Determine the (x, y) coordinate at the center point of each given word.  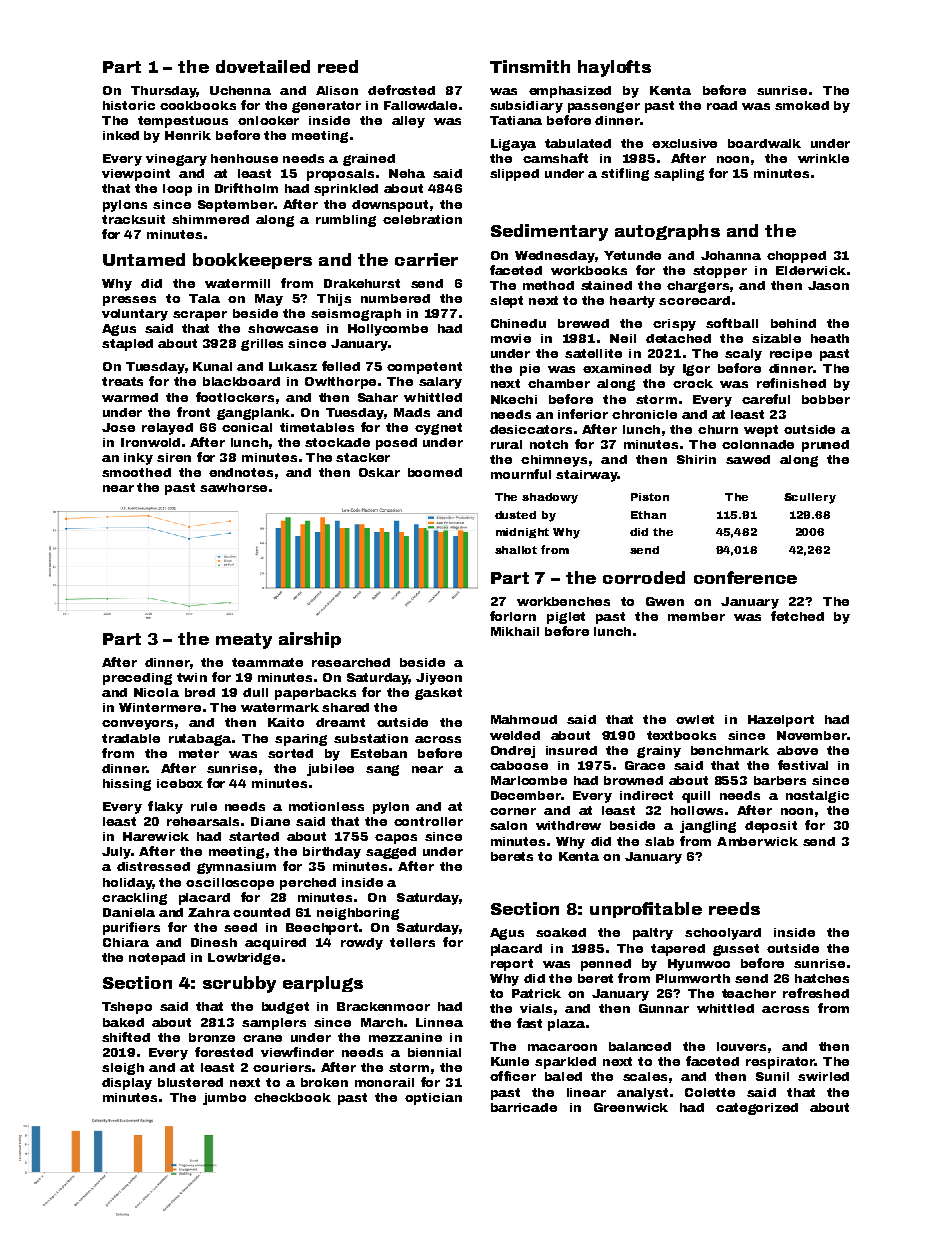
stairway (586, 476)
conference (745, 577)
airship (310, 640)
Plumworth (693, 978)
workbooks (589, 270)
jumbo (224, 1099)
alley (408, 122)
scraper (200, 316)
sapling (679, 175)
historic (129, 105)
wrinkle (823, 158)
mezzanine (405, 1037)
